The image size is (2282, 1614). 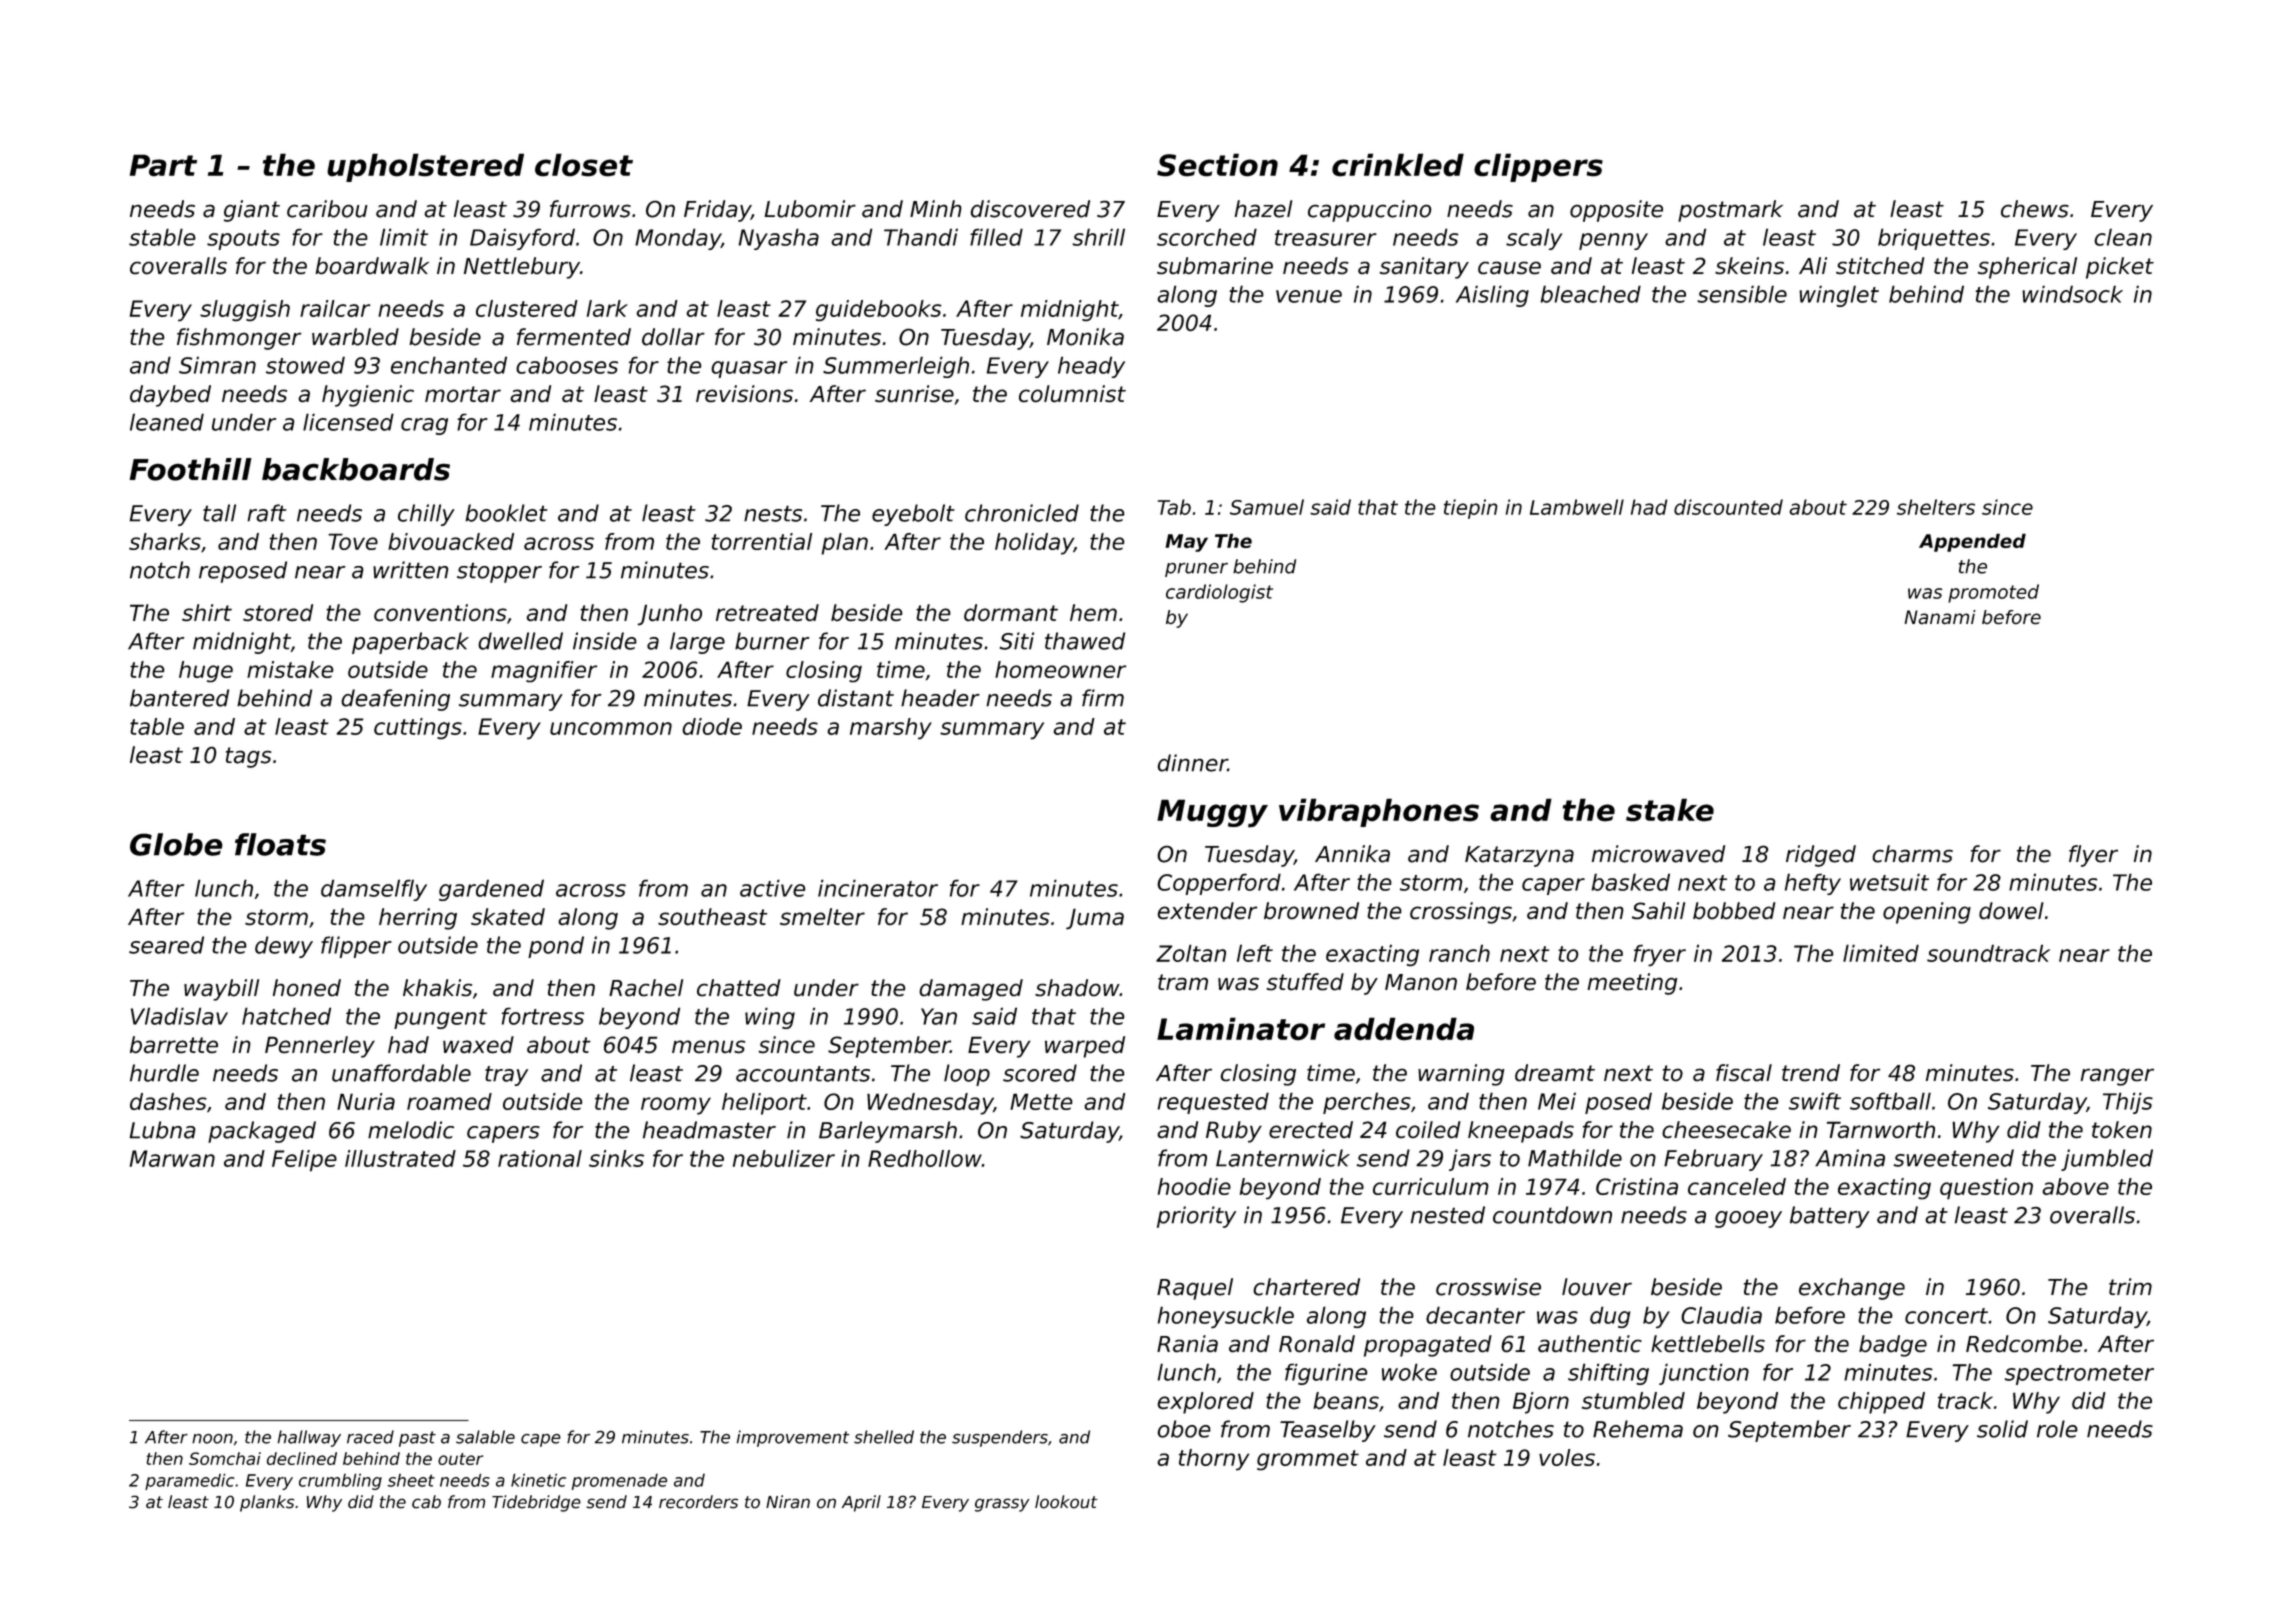 What do you see at coordinates (212, 1439) in the screenshot?
I see `noon` at bounding box center [212, 1439].
